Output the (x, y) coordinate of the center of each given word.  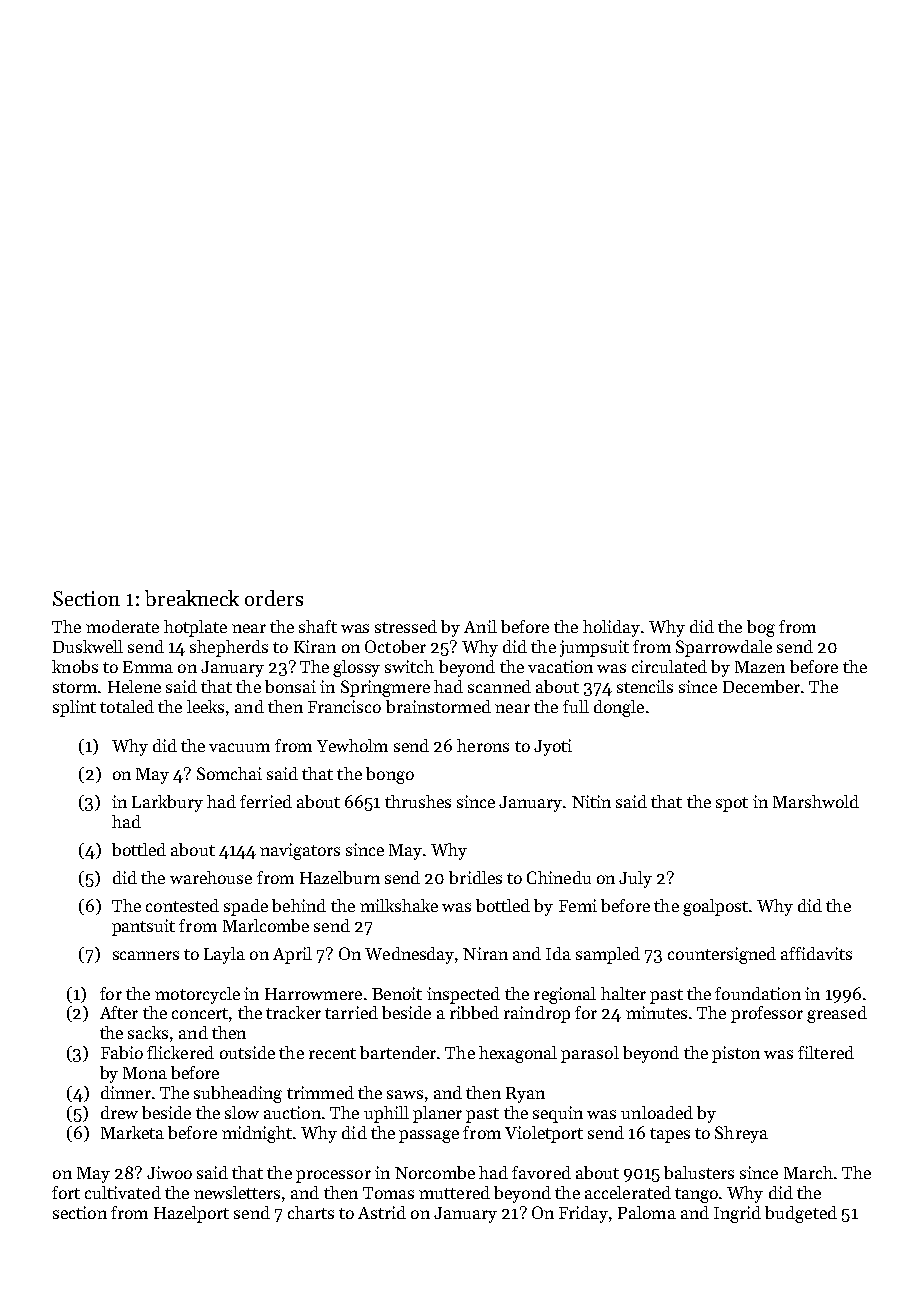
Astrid (382, 1212)
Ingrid (737, 1214)
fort (66, 1192)
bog (761, 628)
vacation (560, 666)
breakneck (192, 598)
